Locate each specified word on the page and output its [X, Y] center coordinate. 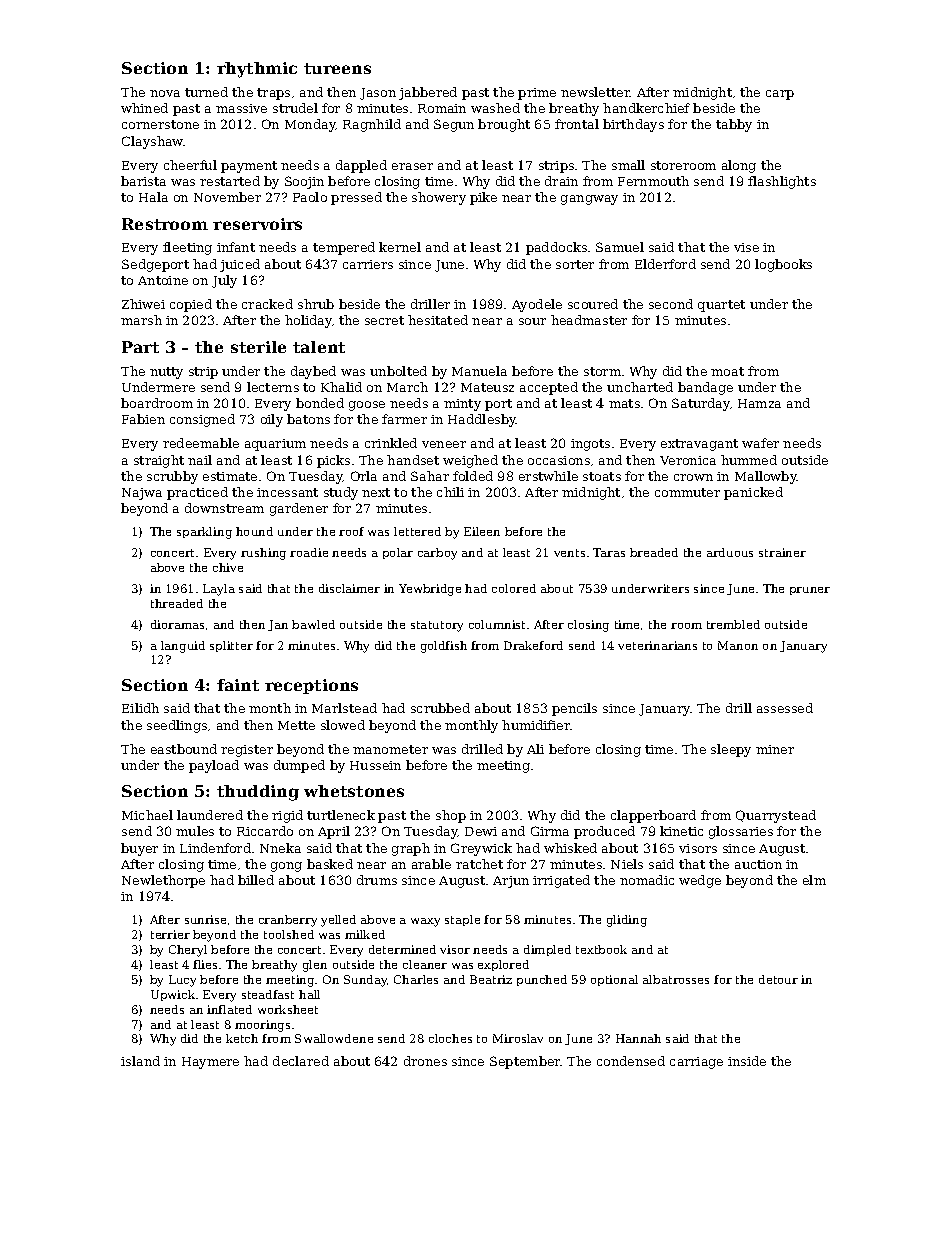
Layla [219, 590]
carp [780, 95]
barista [143, 181]
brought [504, 125]
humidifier [536, 725]
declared [301, 1061]
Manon [738, 645]
